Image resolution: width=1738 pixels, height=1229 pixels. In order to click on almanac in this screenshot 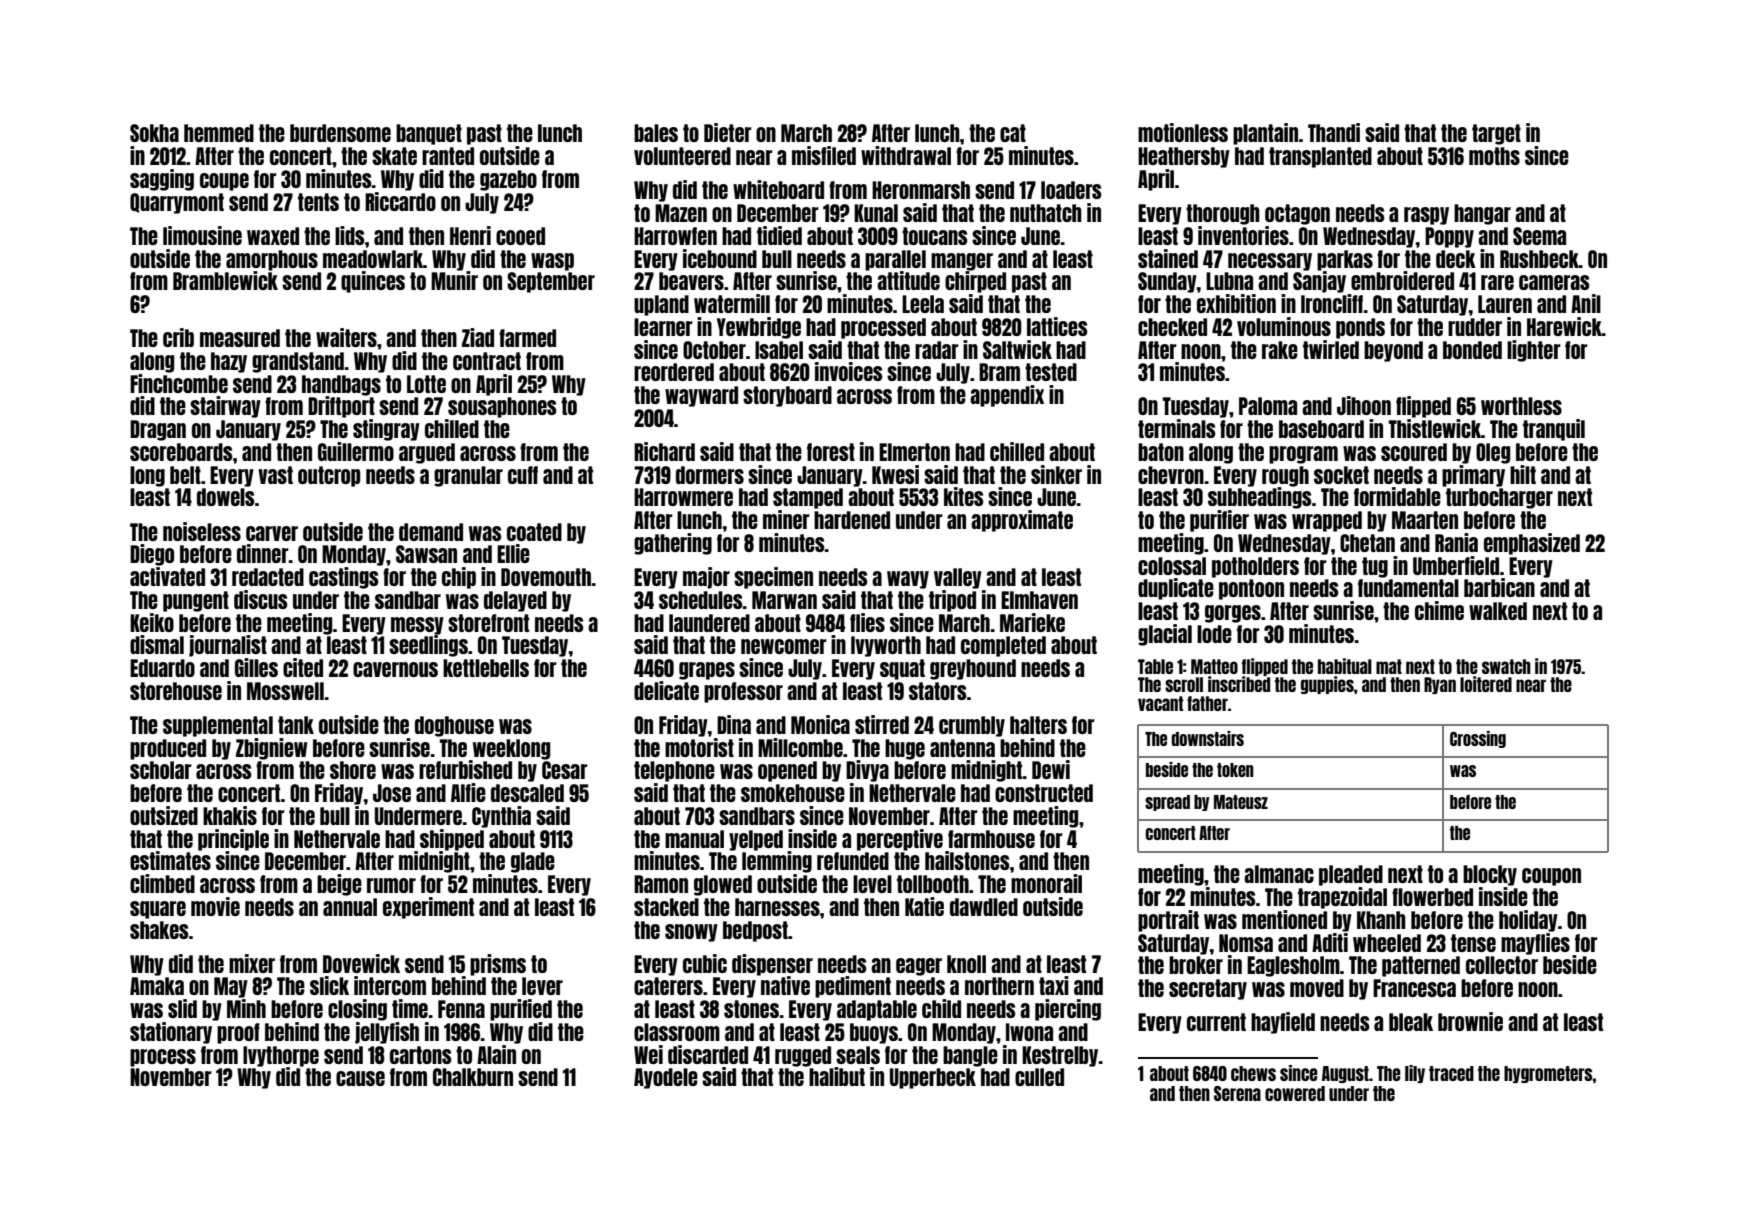, I will do `click(1279, 874)`.
